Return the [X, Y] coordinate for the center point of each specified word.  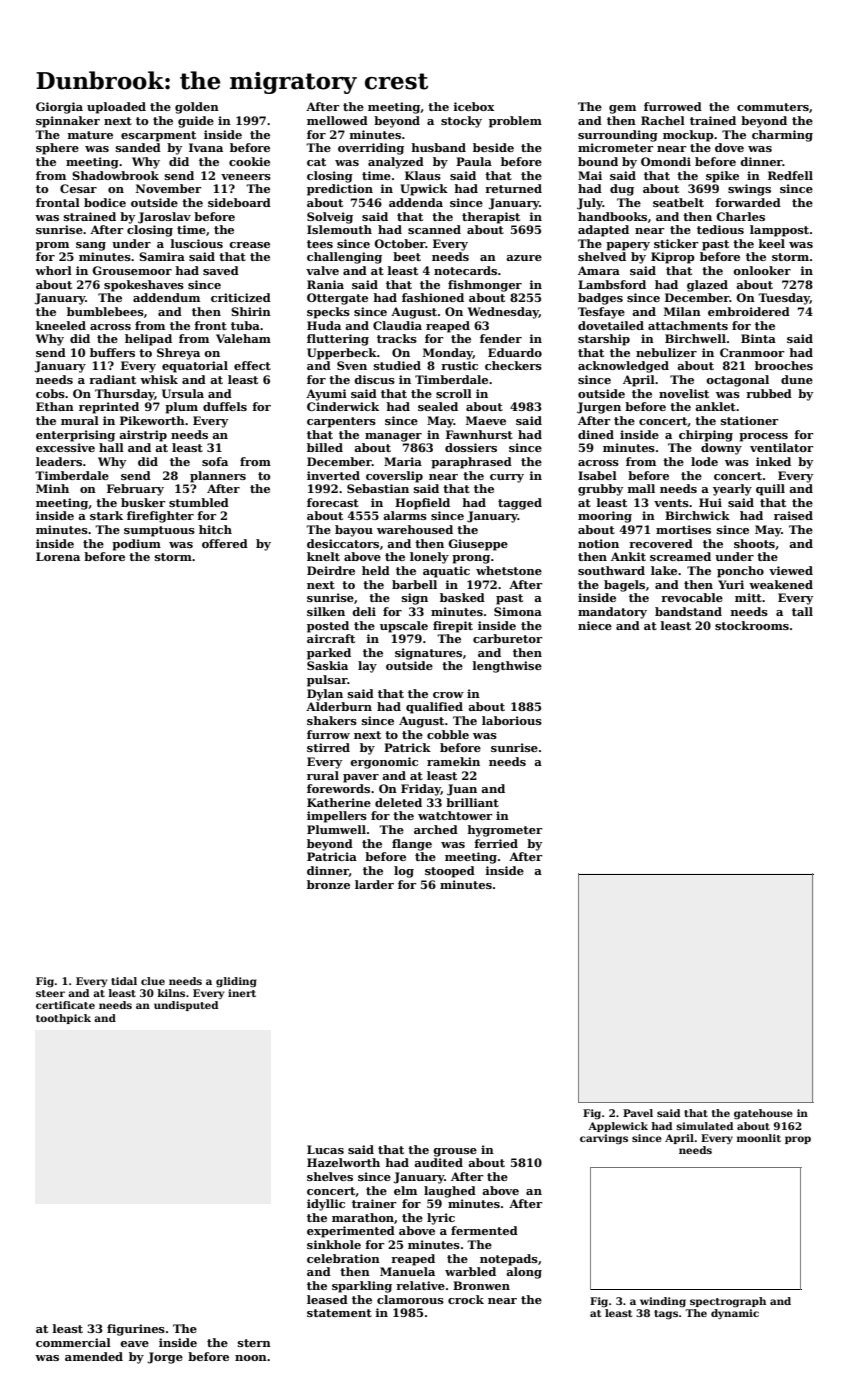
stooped [450, 872]
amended [94, 1356]
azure [524, 258]
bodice [105, 202]
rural [323, 775]
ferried [496, 843]
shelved [602, 256]
